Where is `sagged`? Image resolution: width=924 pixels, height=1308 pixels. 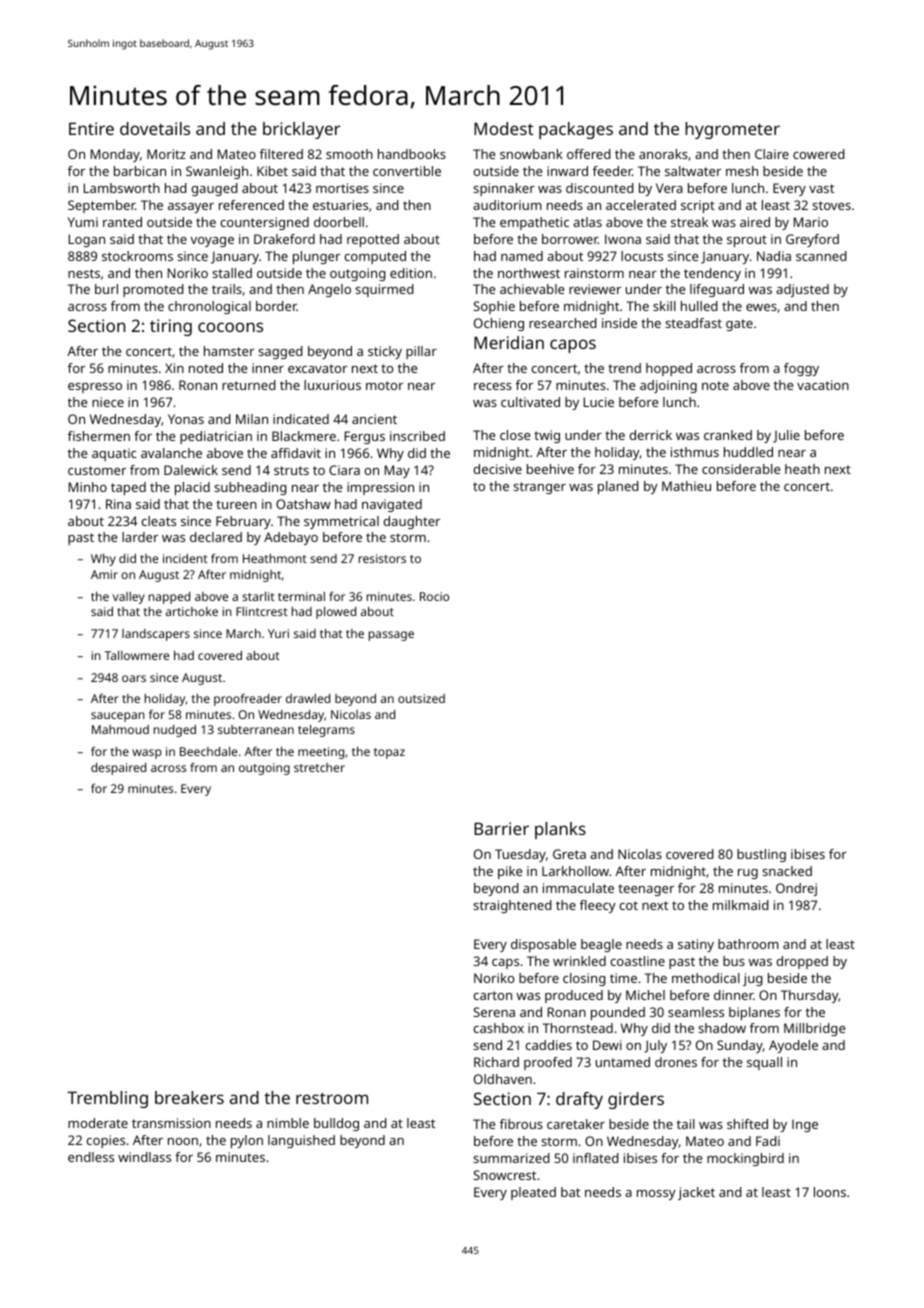
sagged is located at coordinates (280, 352).
